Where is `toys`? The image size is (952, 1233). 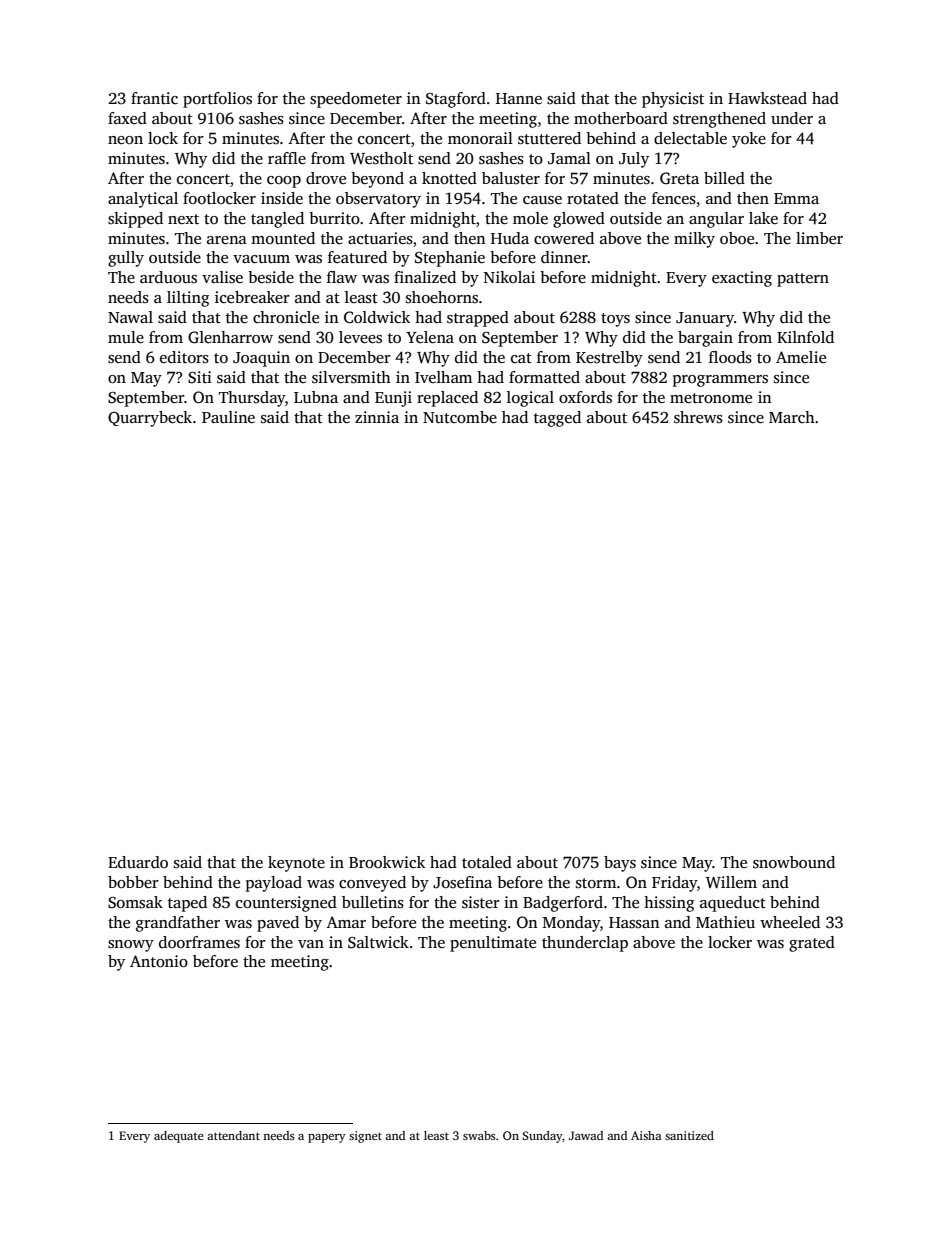 toys is located at coordinates (615, 320).
